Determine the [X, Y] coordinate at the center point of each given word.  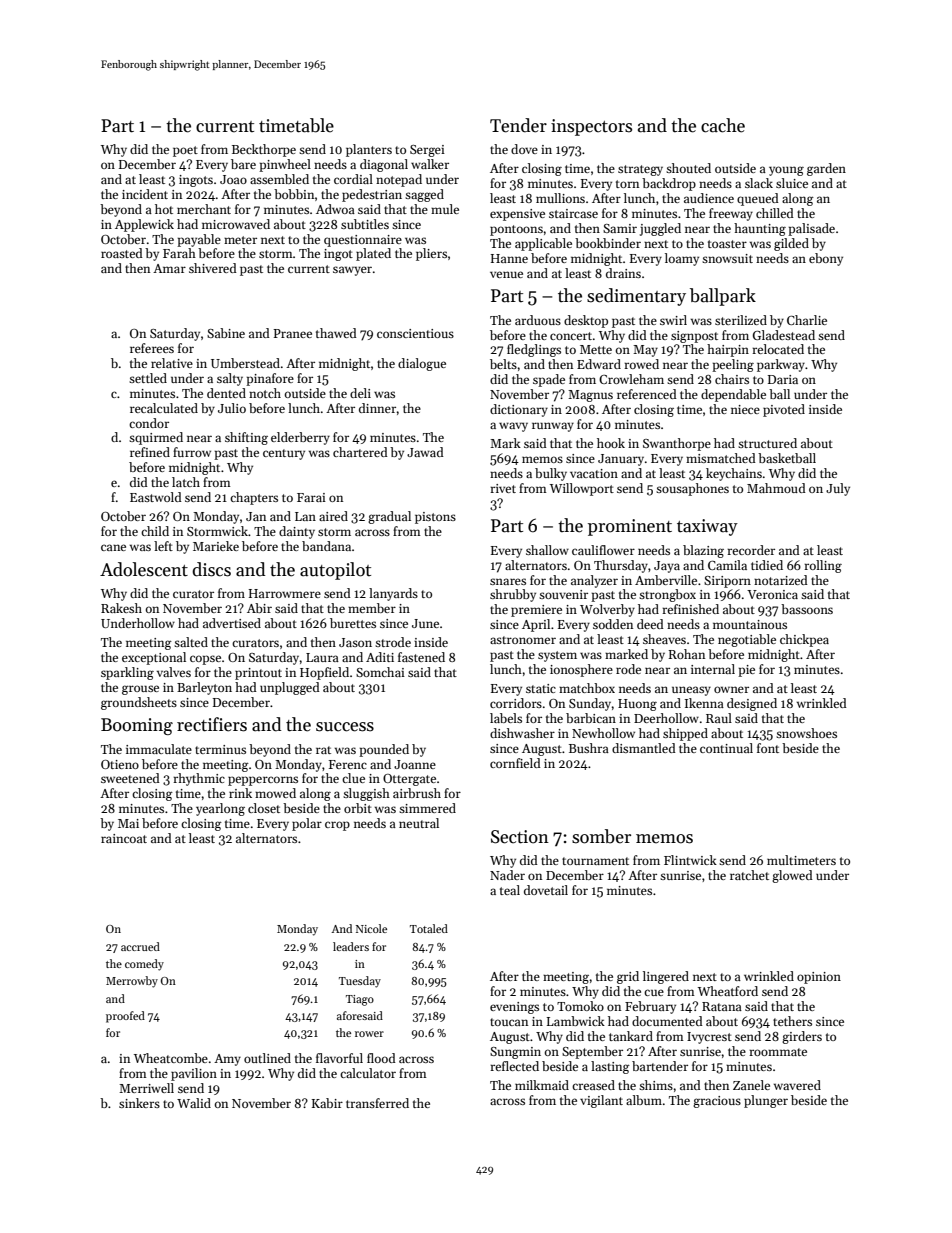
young [786, 171]
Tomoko [580, 1006]
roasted [122, 253]
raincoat [124, 838]
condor [149, 423]
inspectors [591, 127]
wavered [797, 1085]
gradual [389, 517]
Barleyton [204, 688]
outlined [267, 1058]
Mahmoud [776, 488]
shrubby [513, 595]
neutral [419, 823]
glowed [792, 876]
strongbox [667, 595]
